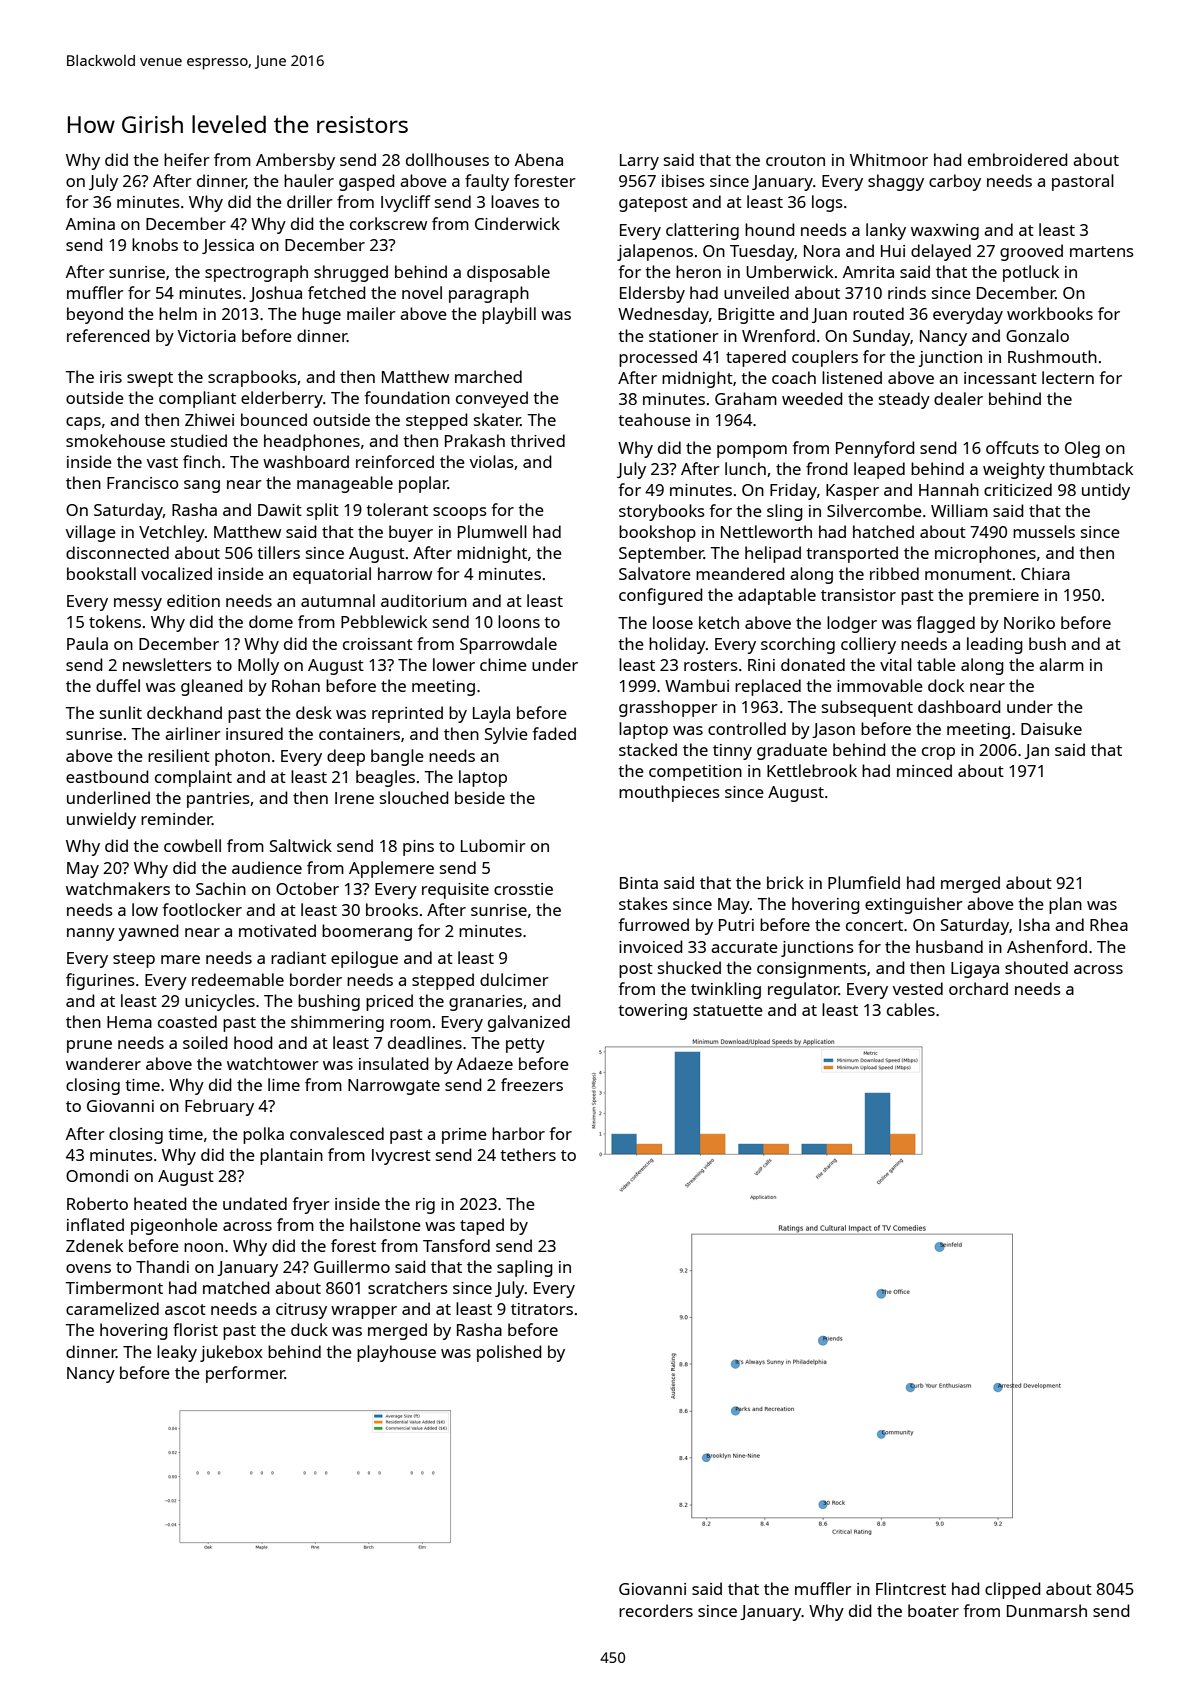 This screenshot has height=1698, width=1201. What do you see at coordinates (1000, 378) in the screenshot?
I see `incessant` at bounding box center [1000, 378].
